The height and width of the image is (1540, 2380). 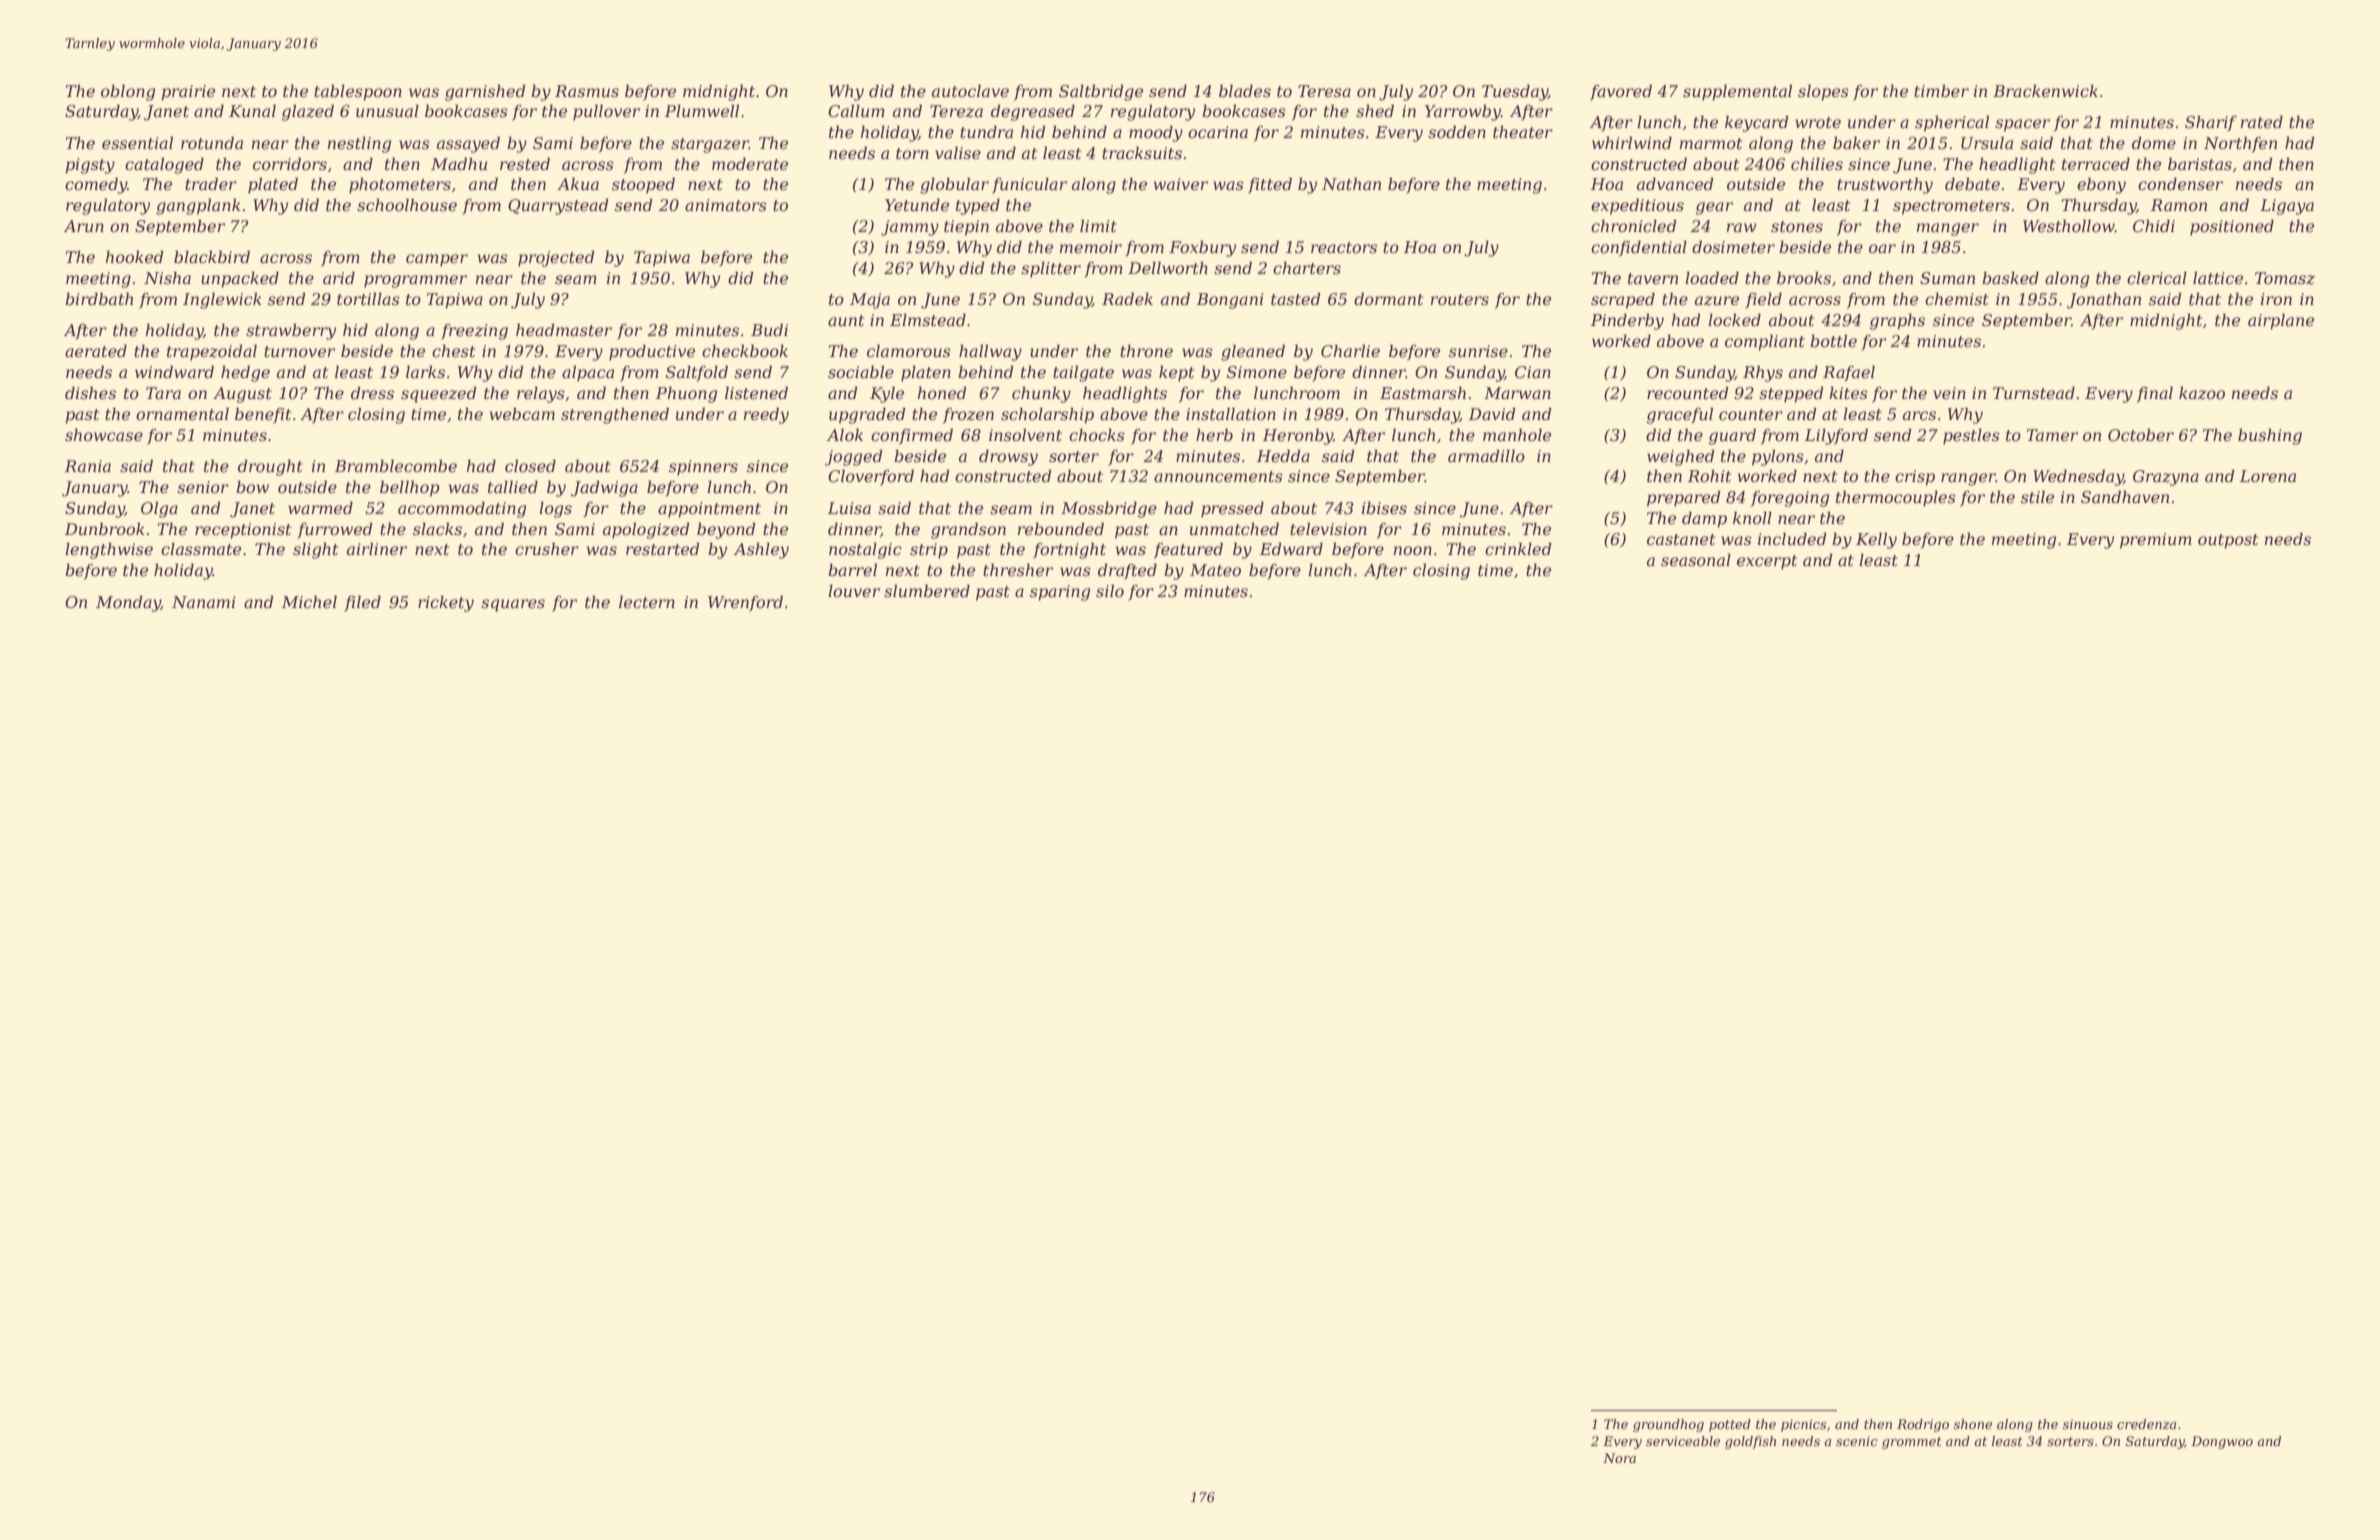 What do you see at coordinates (2146, 1424) in the image?
I see `credenza` at bounding box center [2146, 1424].
